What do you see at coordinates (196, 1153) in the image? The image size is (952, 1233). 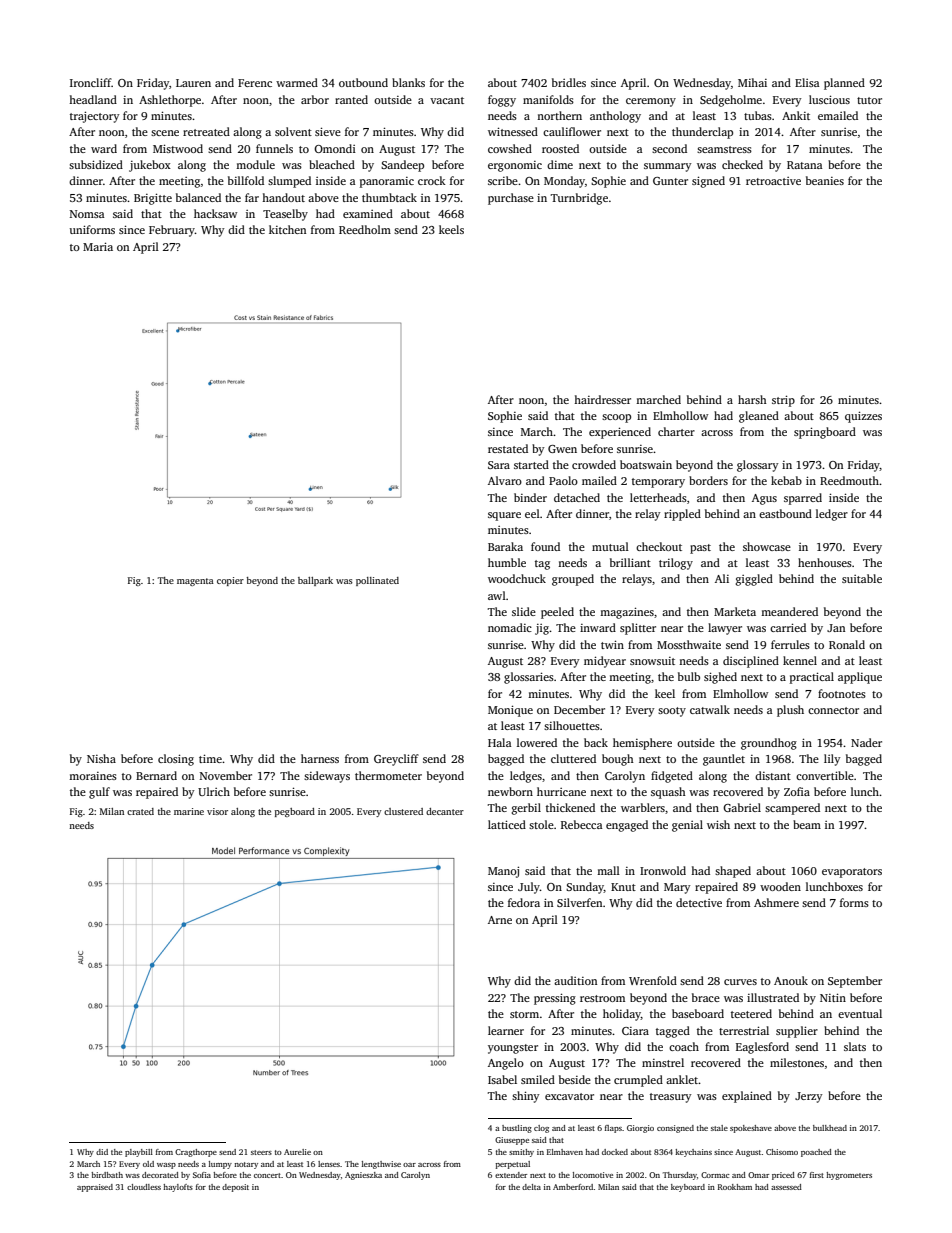 I see `Cragthorpe` at bounding box center [196, 1153].
